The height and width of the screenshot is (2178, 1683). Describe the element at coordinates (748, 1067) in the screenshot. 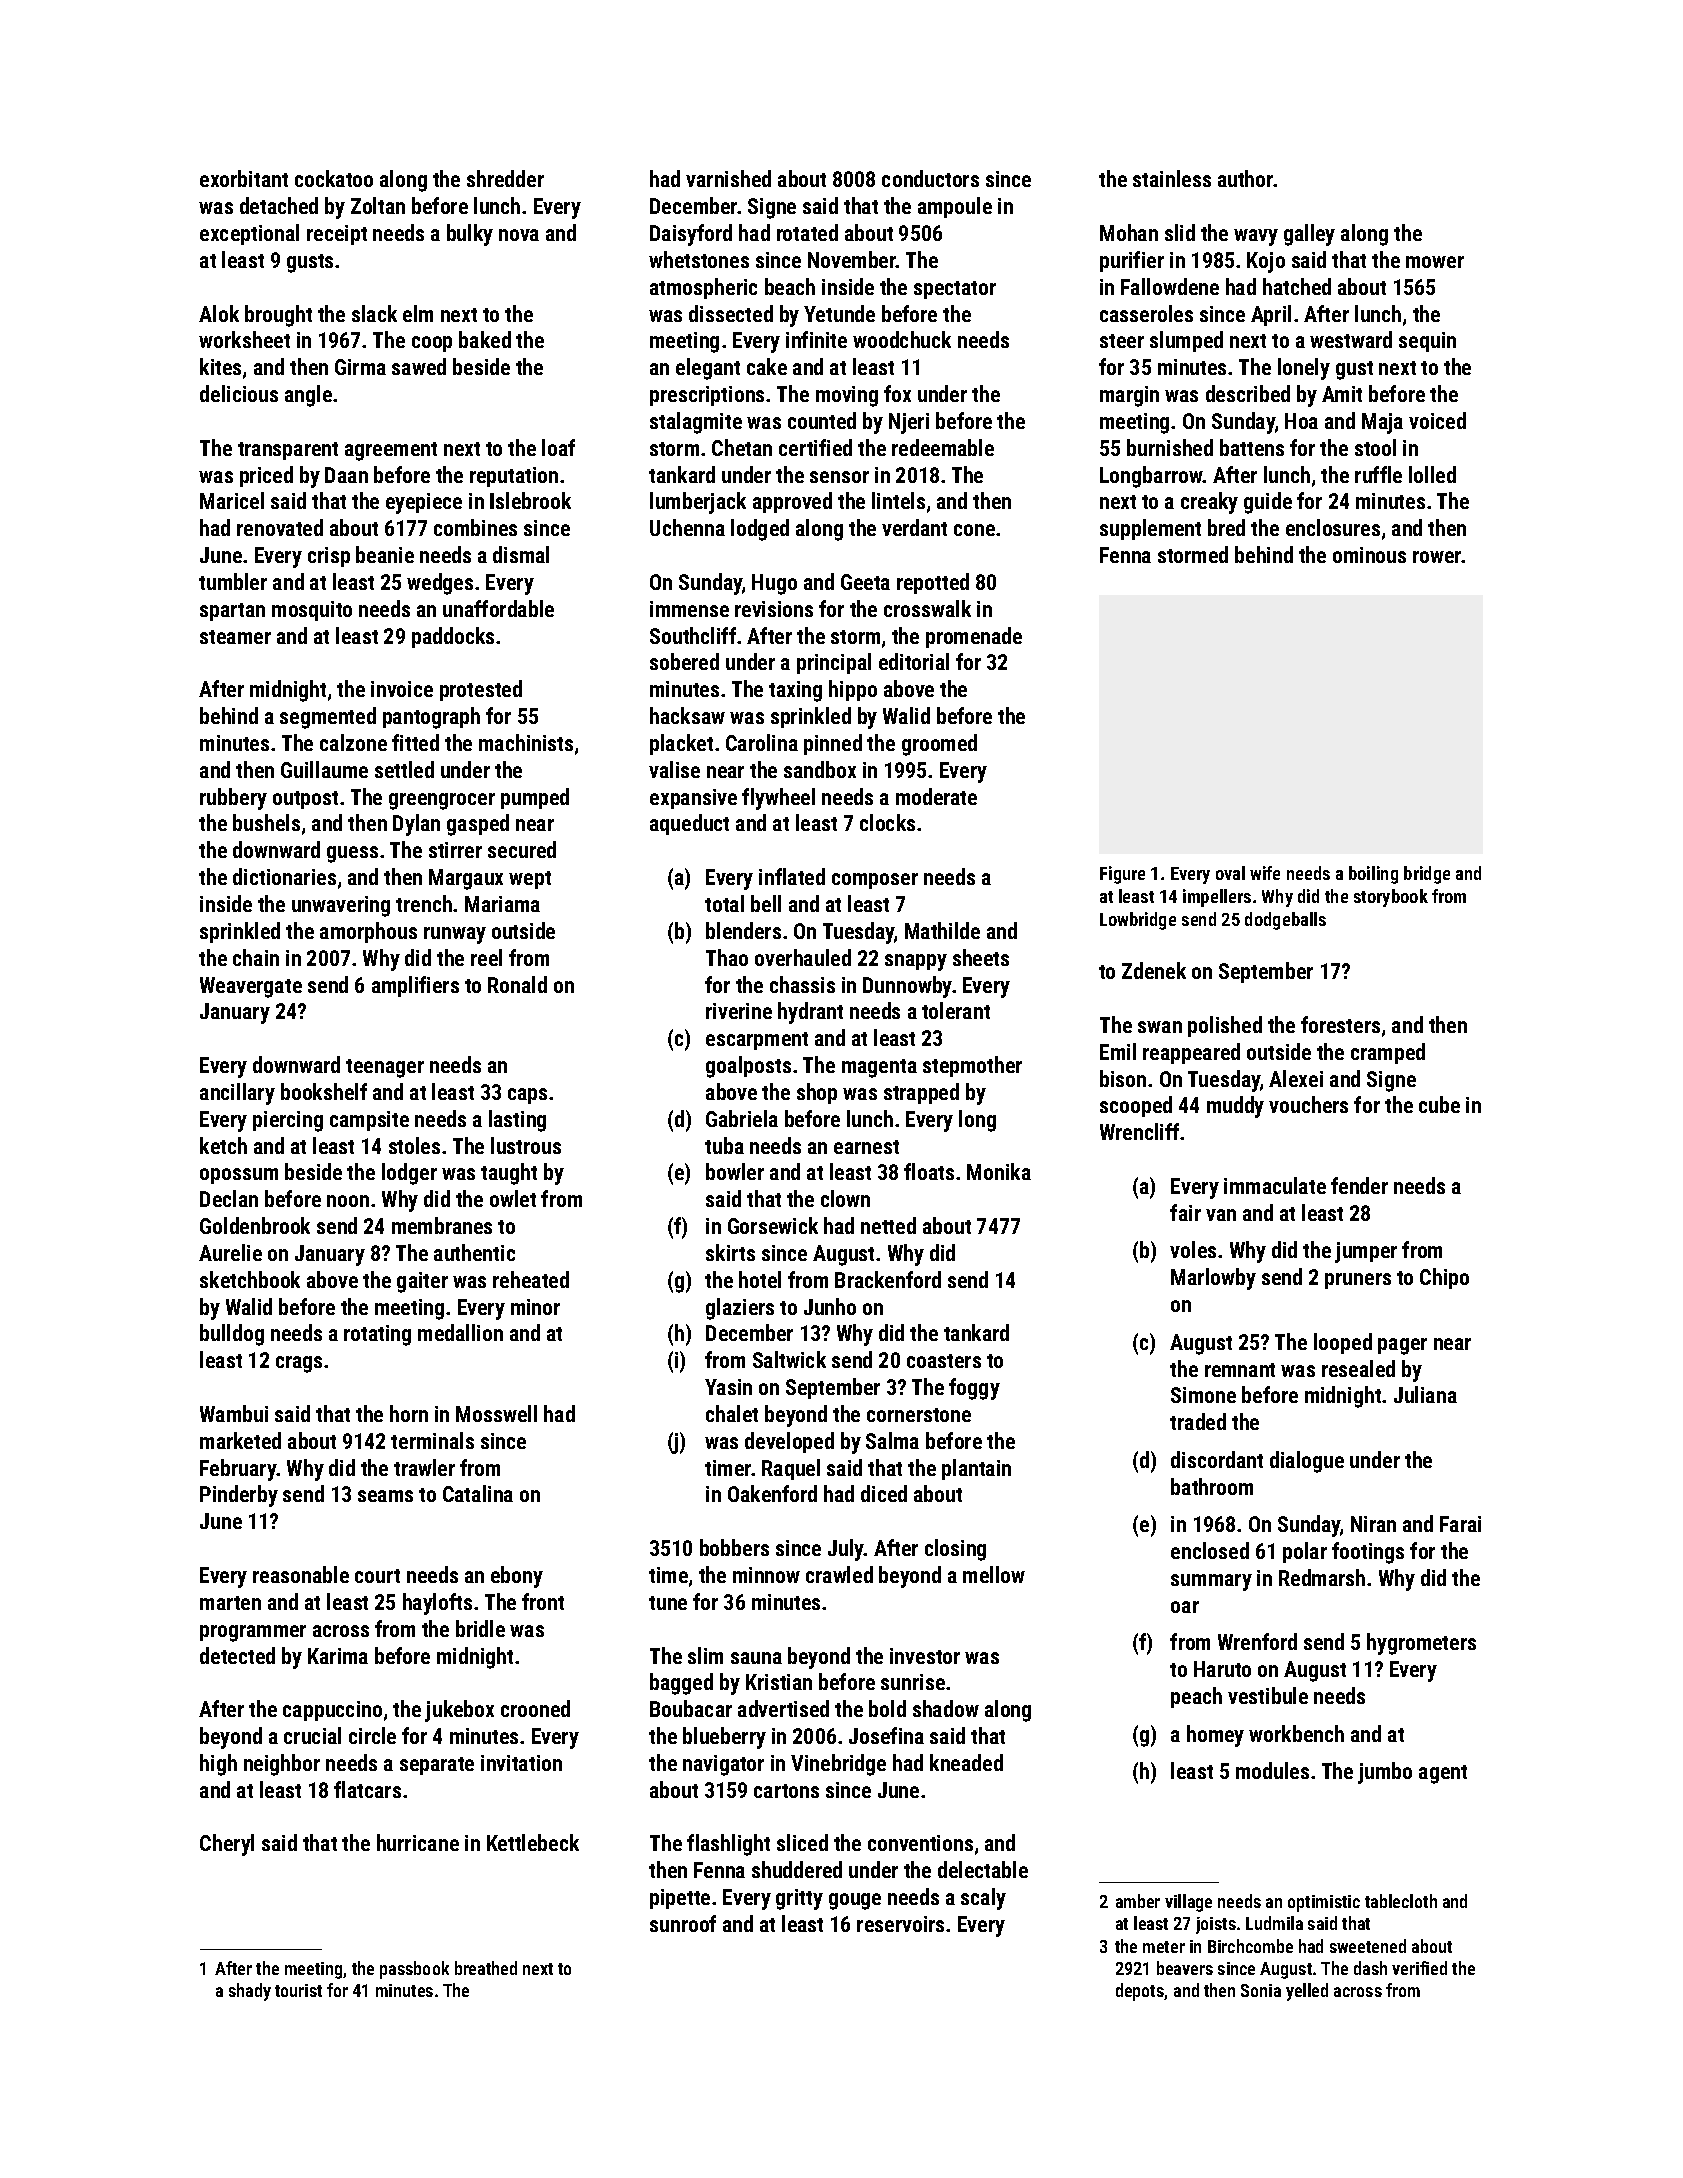

I see `goalposts` at that location.
